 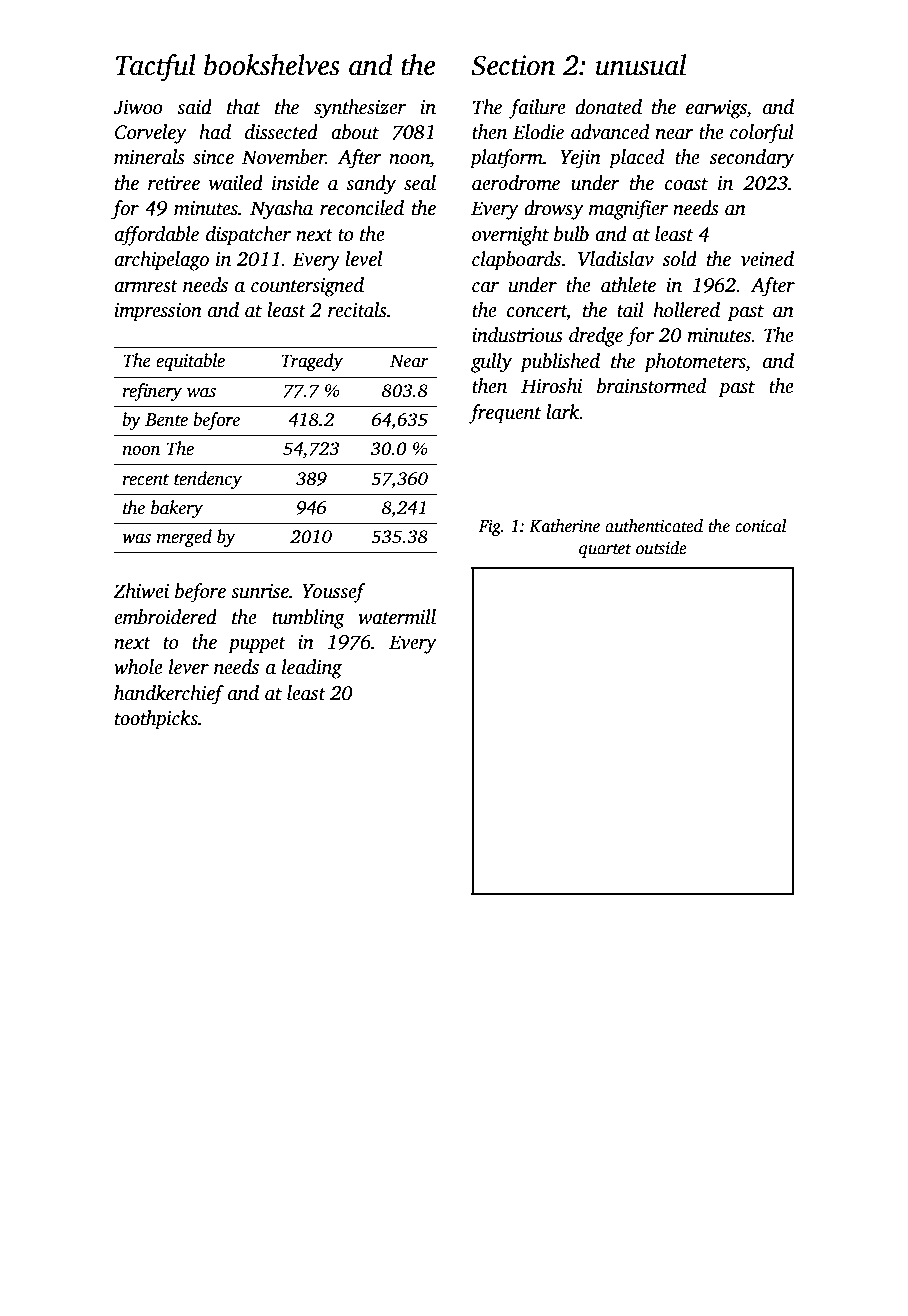 What do you see at coordinates (156, 68) in the screenshot?
I see `Tactful` at bounding box center [156, 68].
